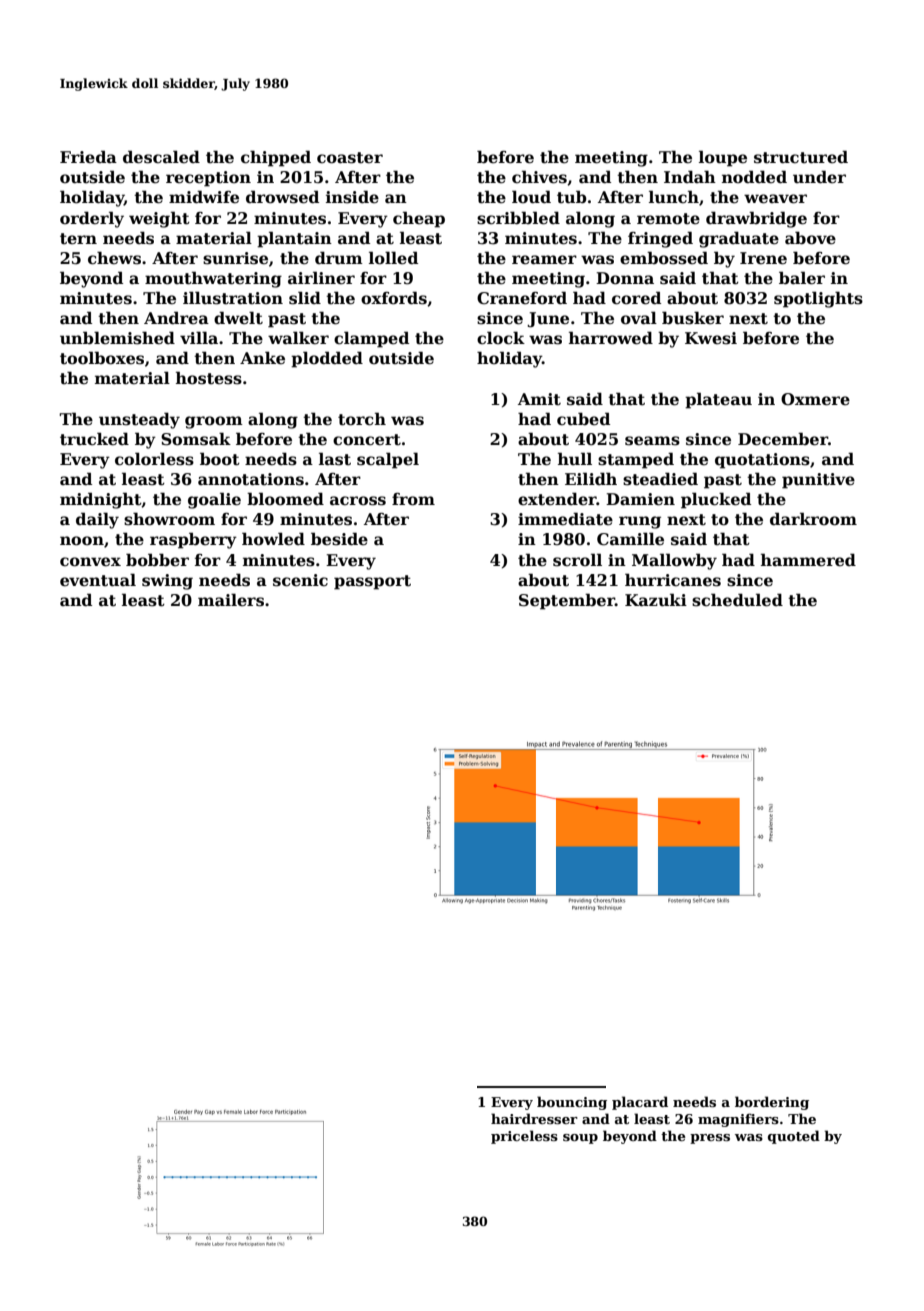  Describe the element at coordinates (82, 541) in the screenshot. I see `noon` at that location.
